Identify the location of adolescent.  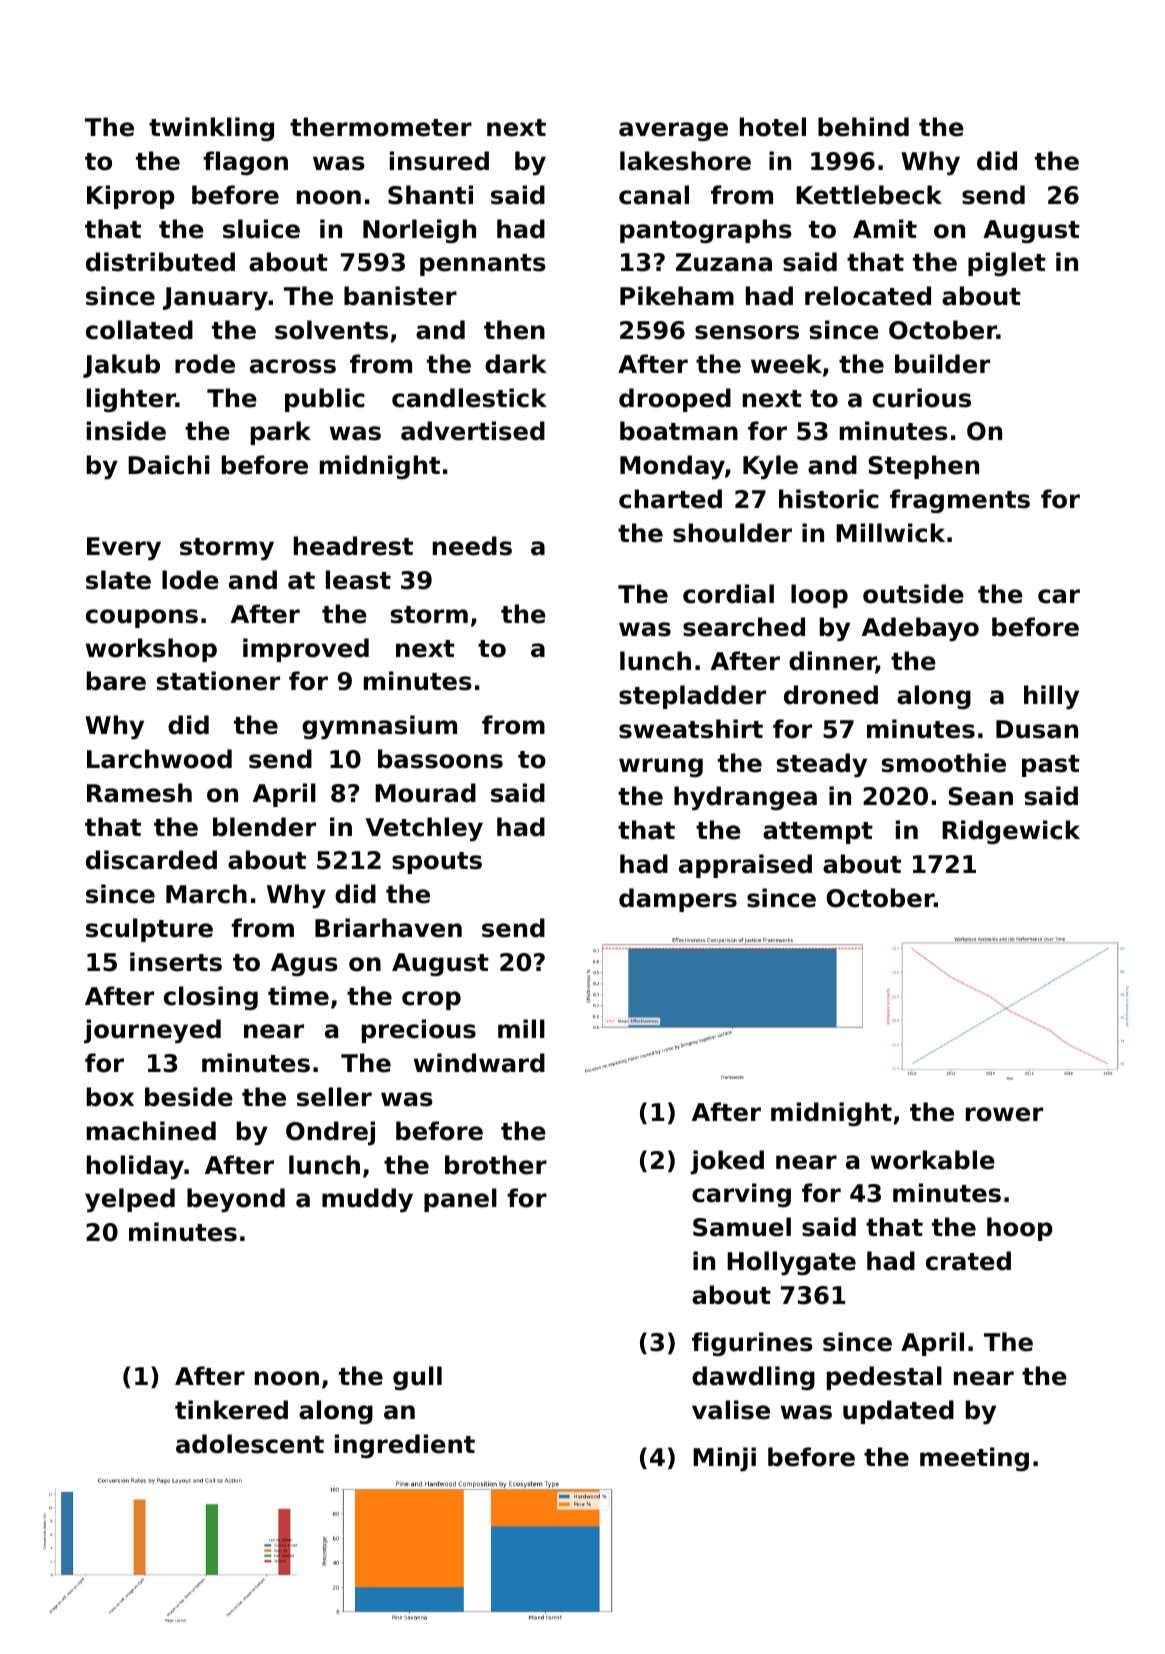
(250, 1444).
